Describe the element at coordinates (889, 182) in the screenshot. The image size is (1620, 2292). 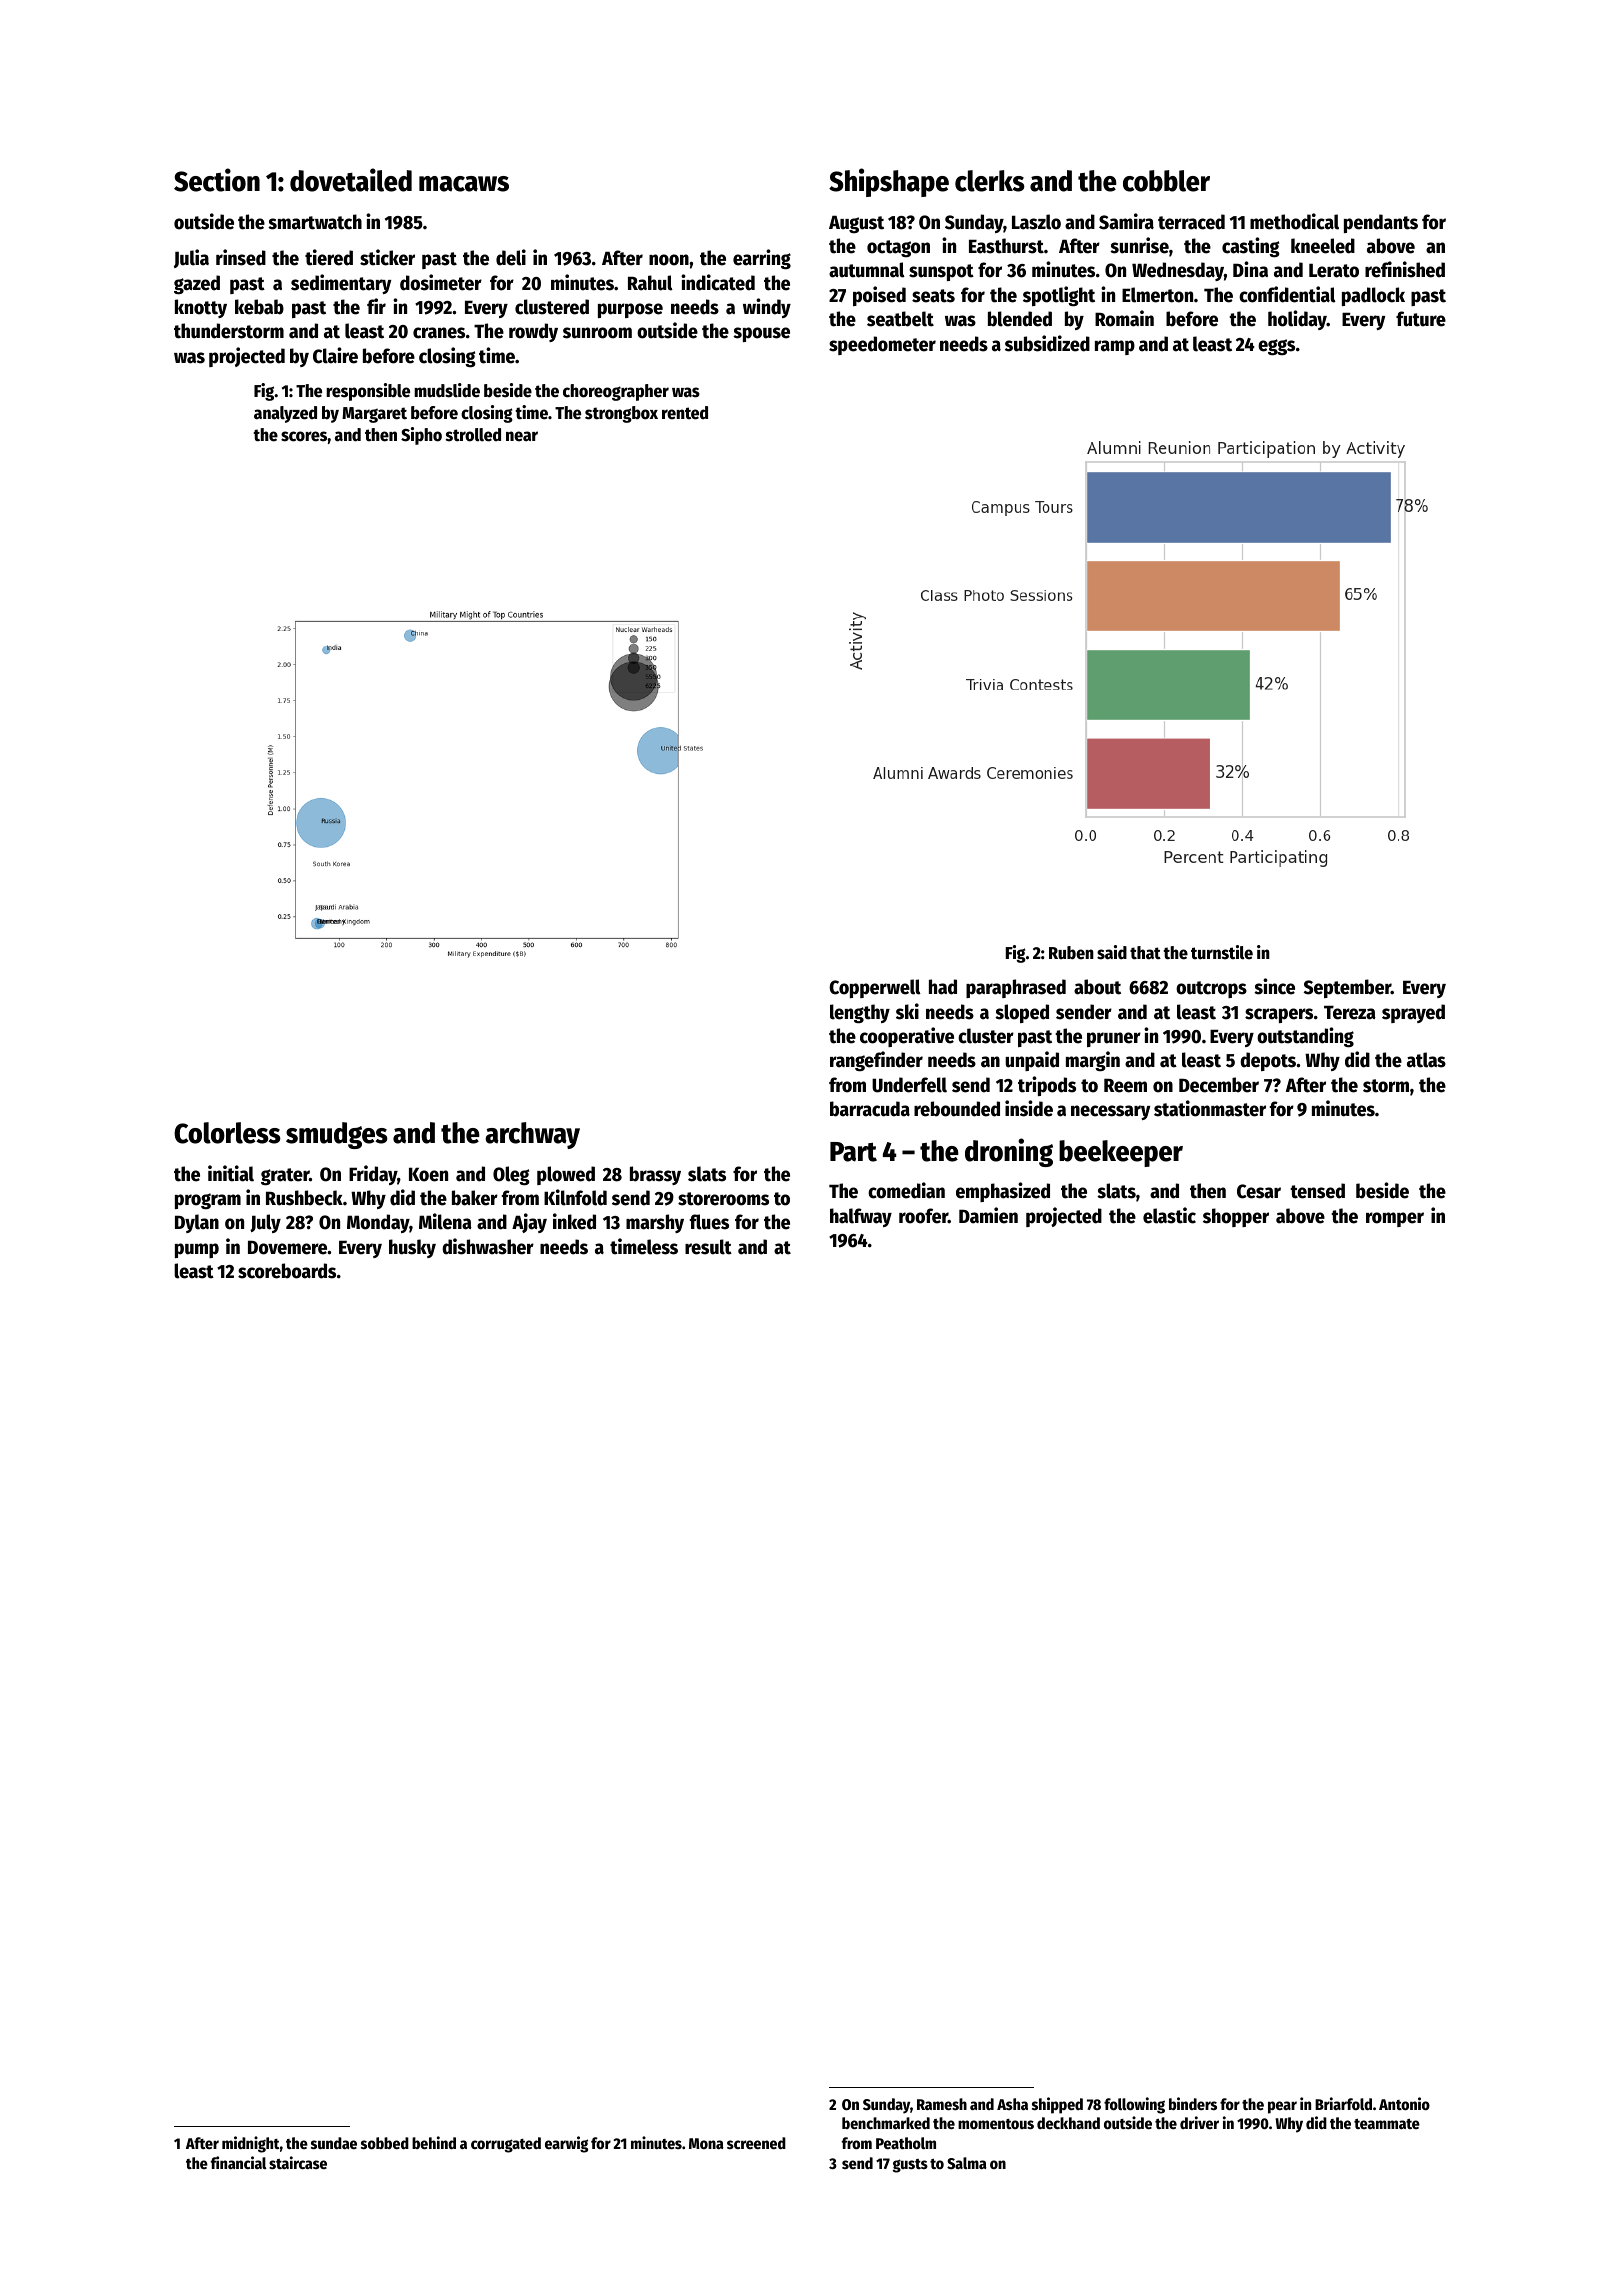
I see `Shipshape` at that location.
